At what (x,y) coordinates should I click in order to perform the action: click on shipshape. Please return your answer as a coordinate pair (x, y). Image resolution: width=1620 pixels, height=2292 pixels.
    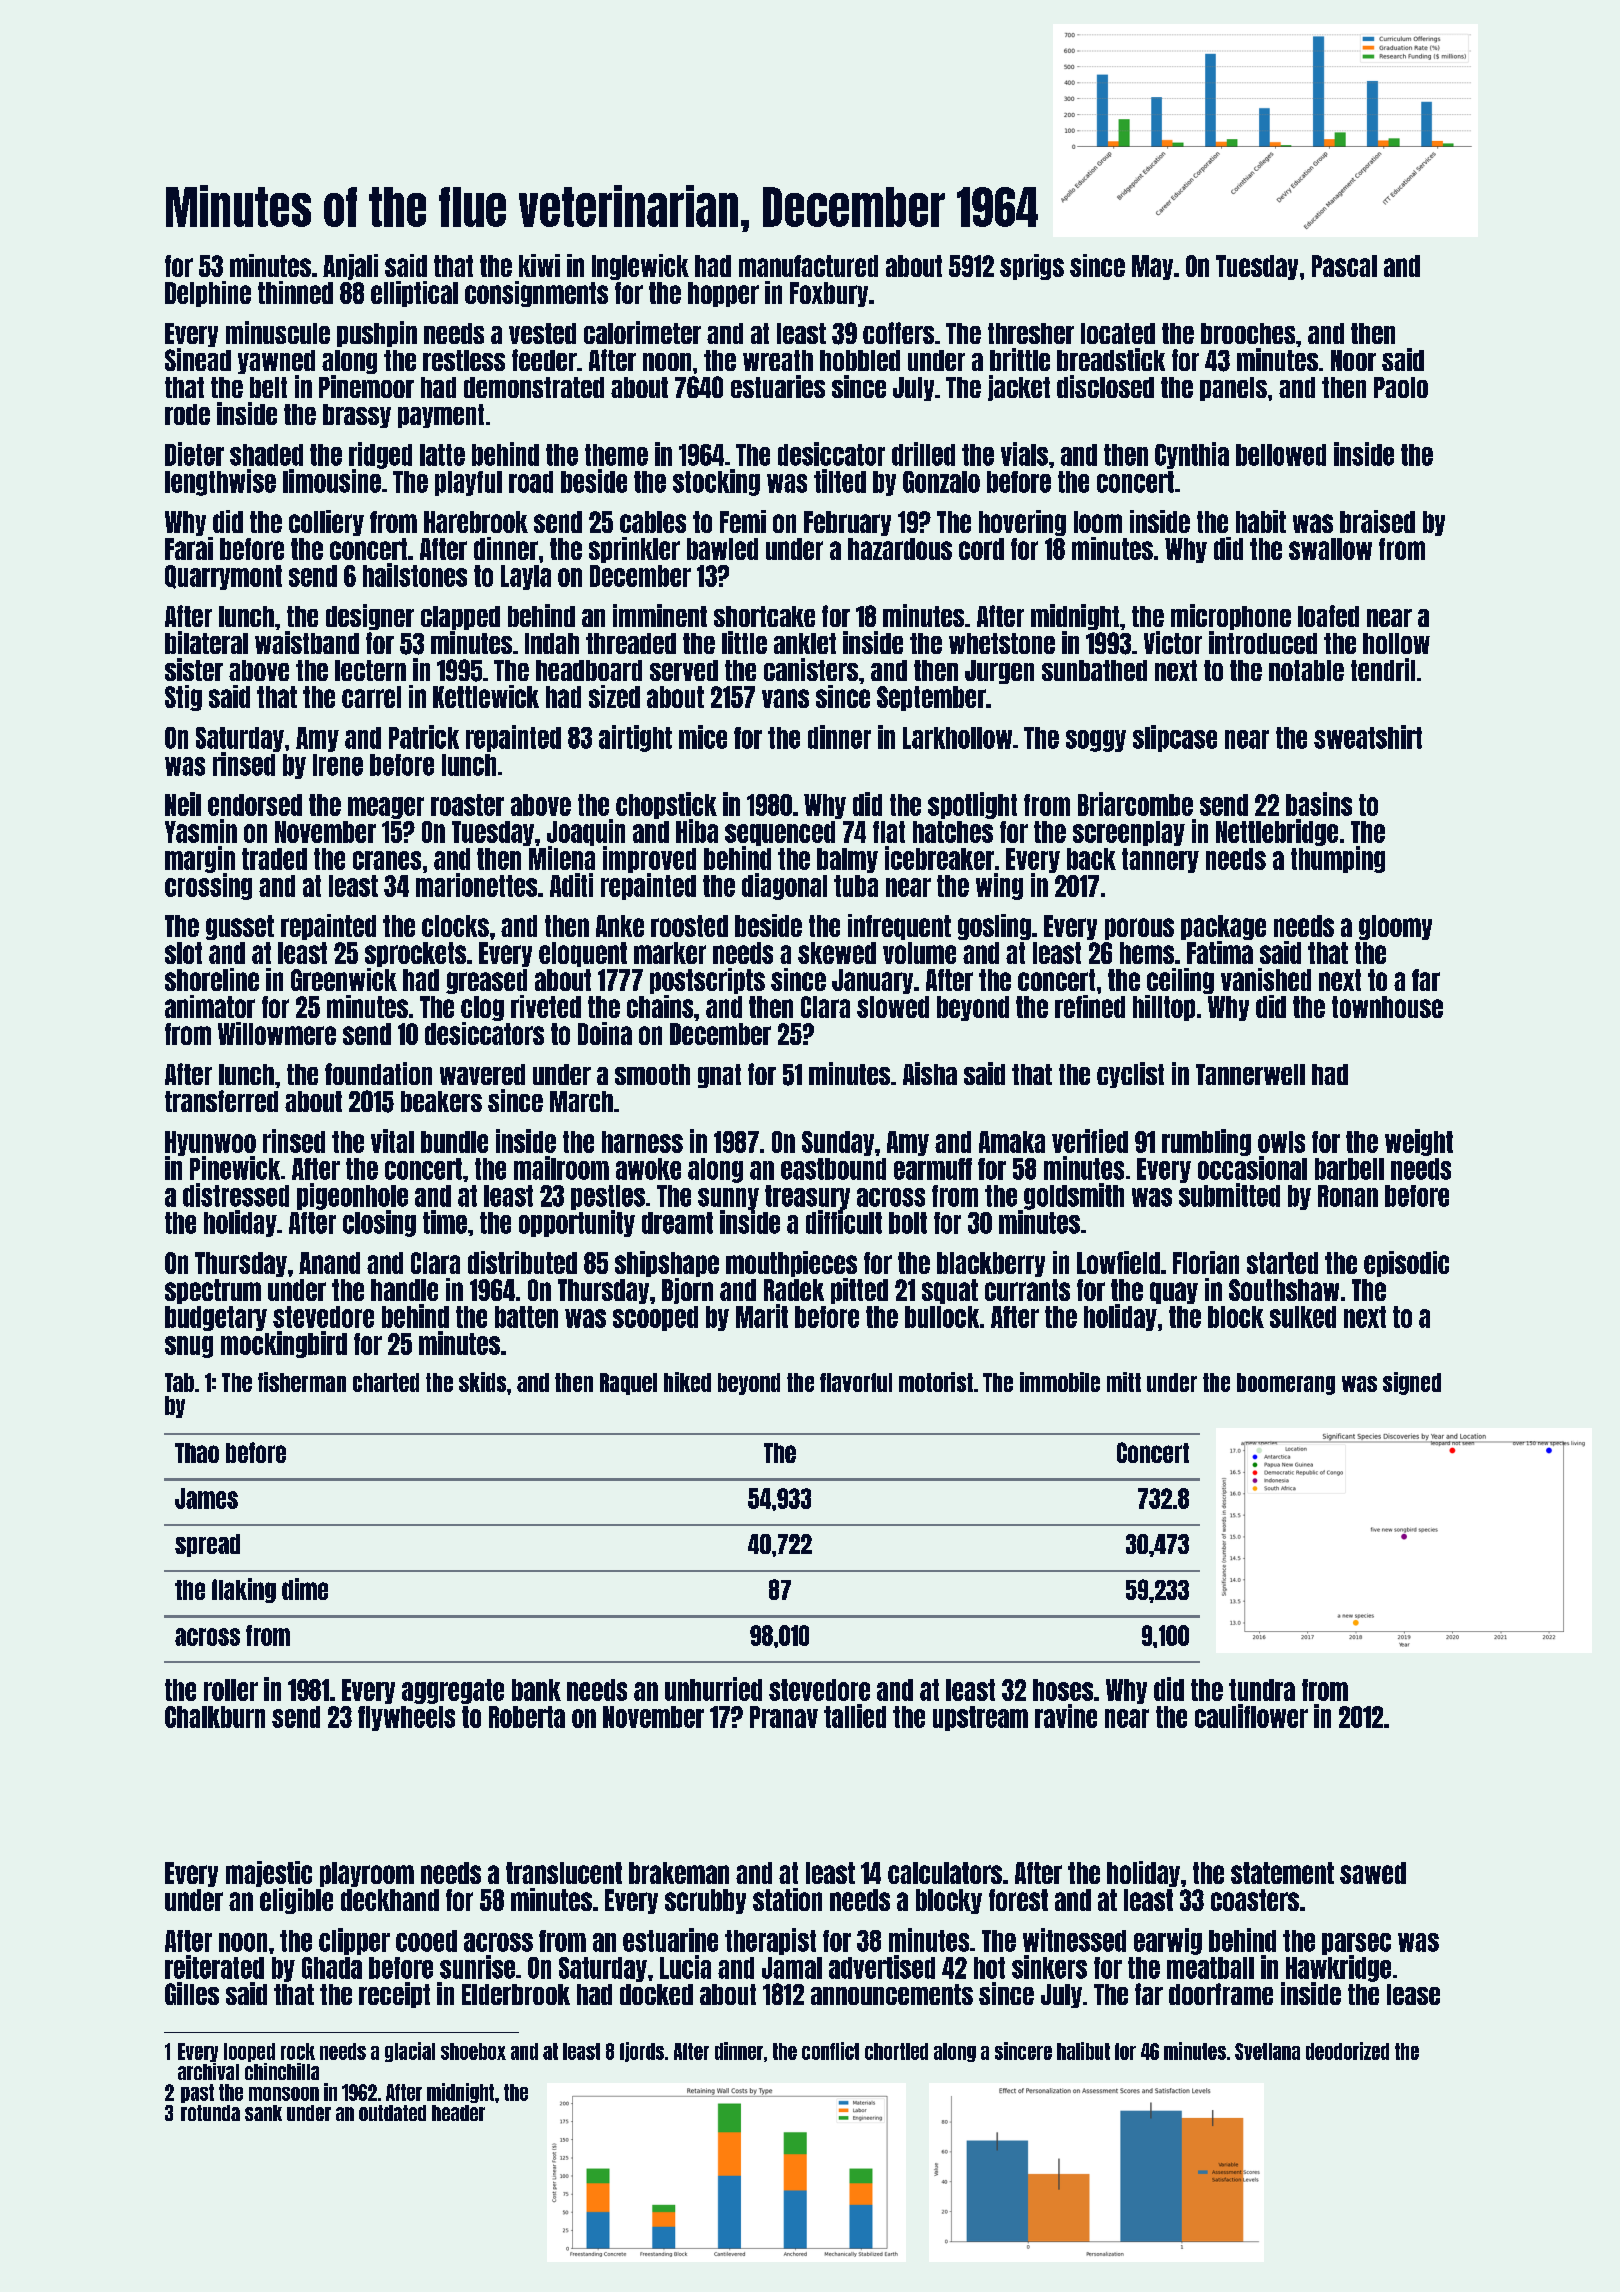
    Looking at the image, I should click on (667, 1264).
